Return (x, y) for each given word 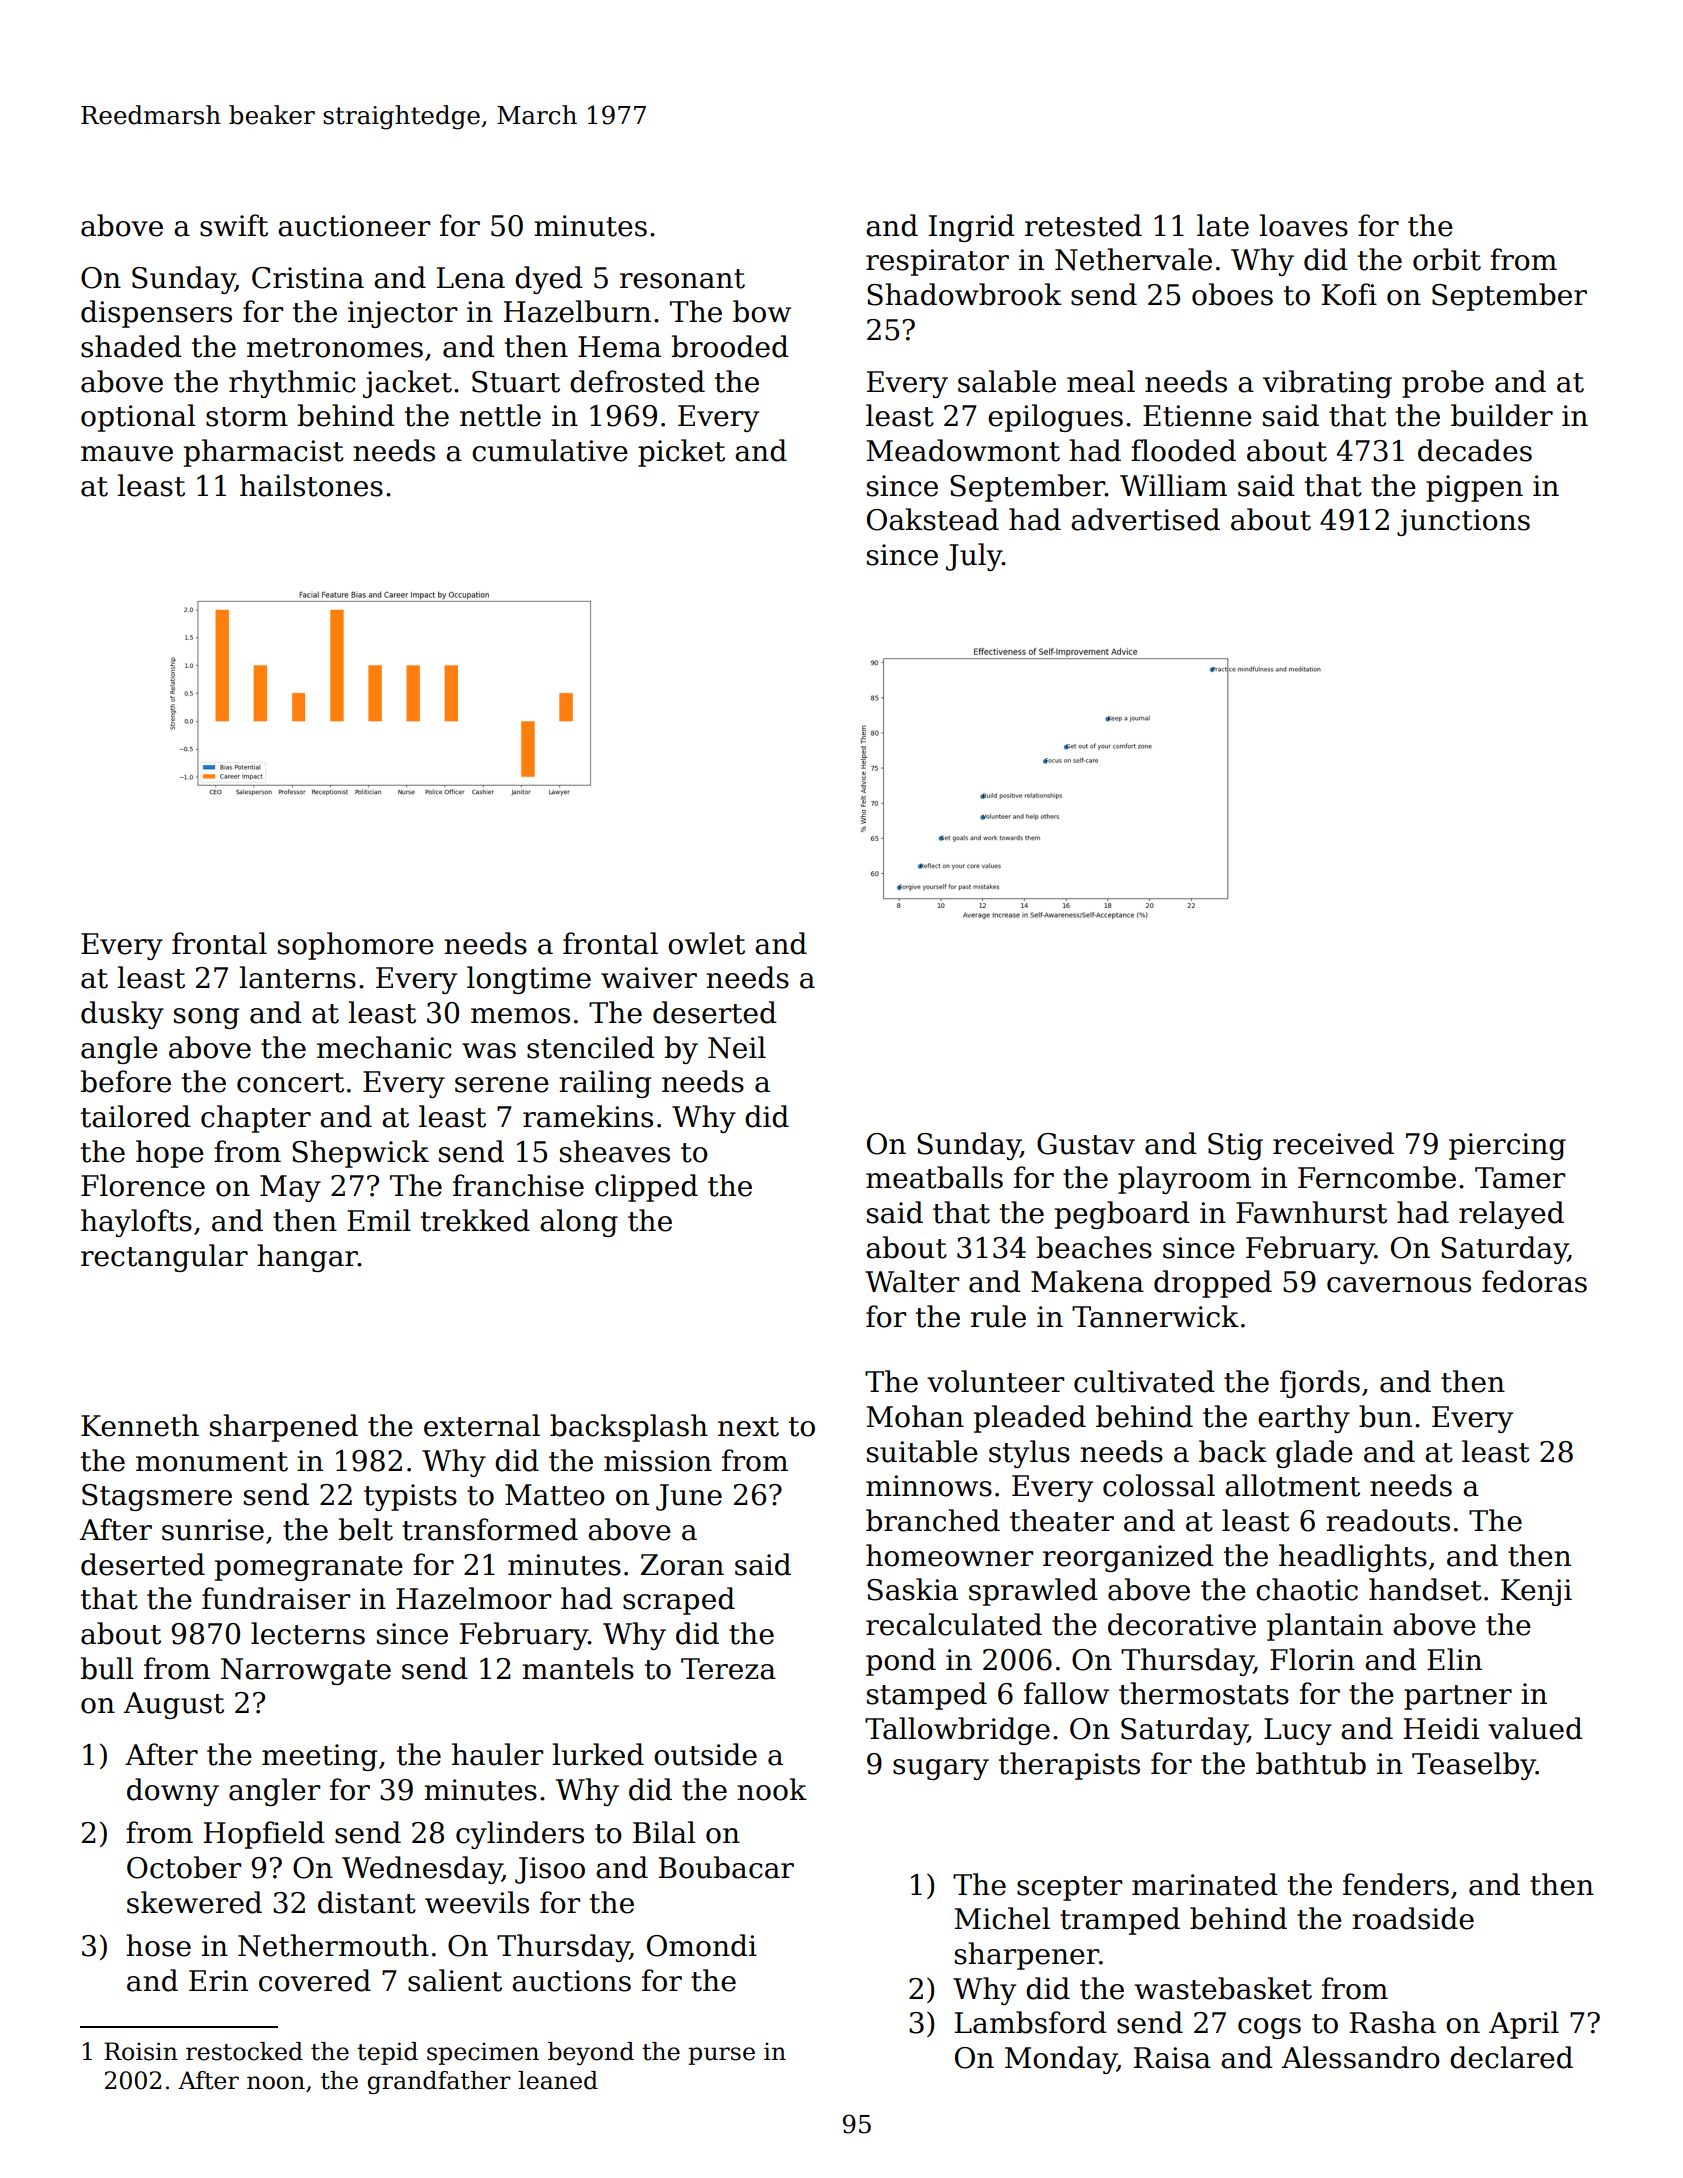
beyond (591, 2053)
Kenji (1536, 1592)
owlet (706, 943)
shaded (131, 346)
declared (1511, 2057)
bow (762, 311)
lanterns (297, 977)
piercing (1507, 1146)
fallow (1066, 1693)
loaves (1303, 225)
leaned (558, 2080)
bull (107, 1668)
